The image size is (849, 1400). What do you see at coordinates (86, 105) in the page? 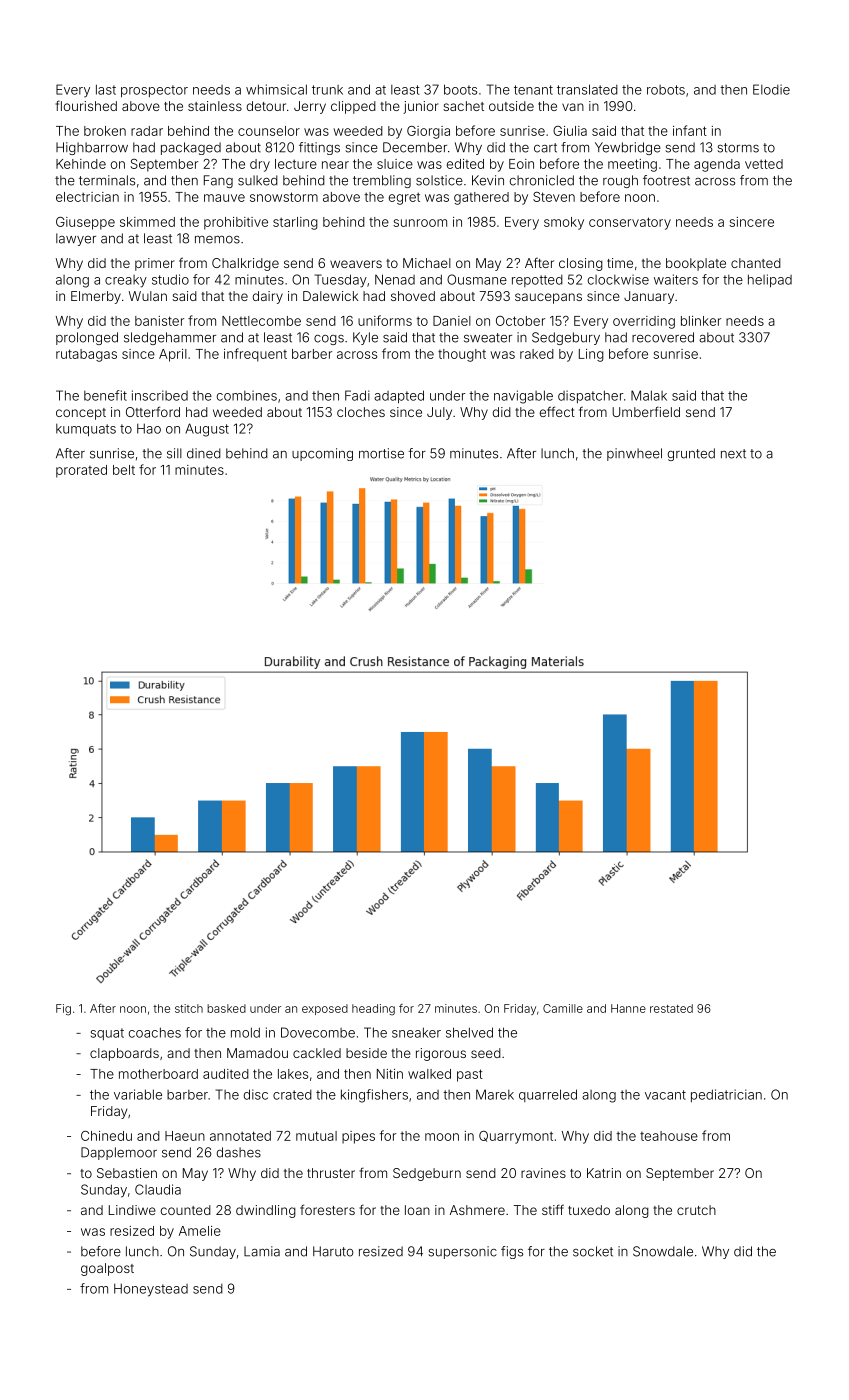
I see `flourished` at bounding box center [86, 105].
